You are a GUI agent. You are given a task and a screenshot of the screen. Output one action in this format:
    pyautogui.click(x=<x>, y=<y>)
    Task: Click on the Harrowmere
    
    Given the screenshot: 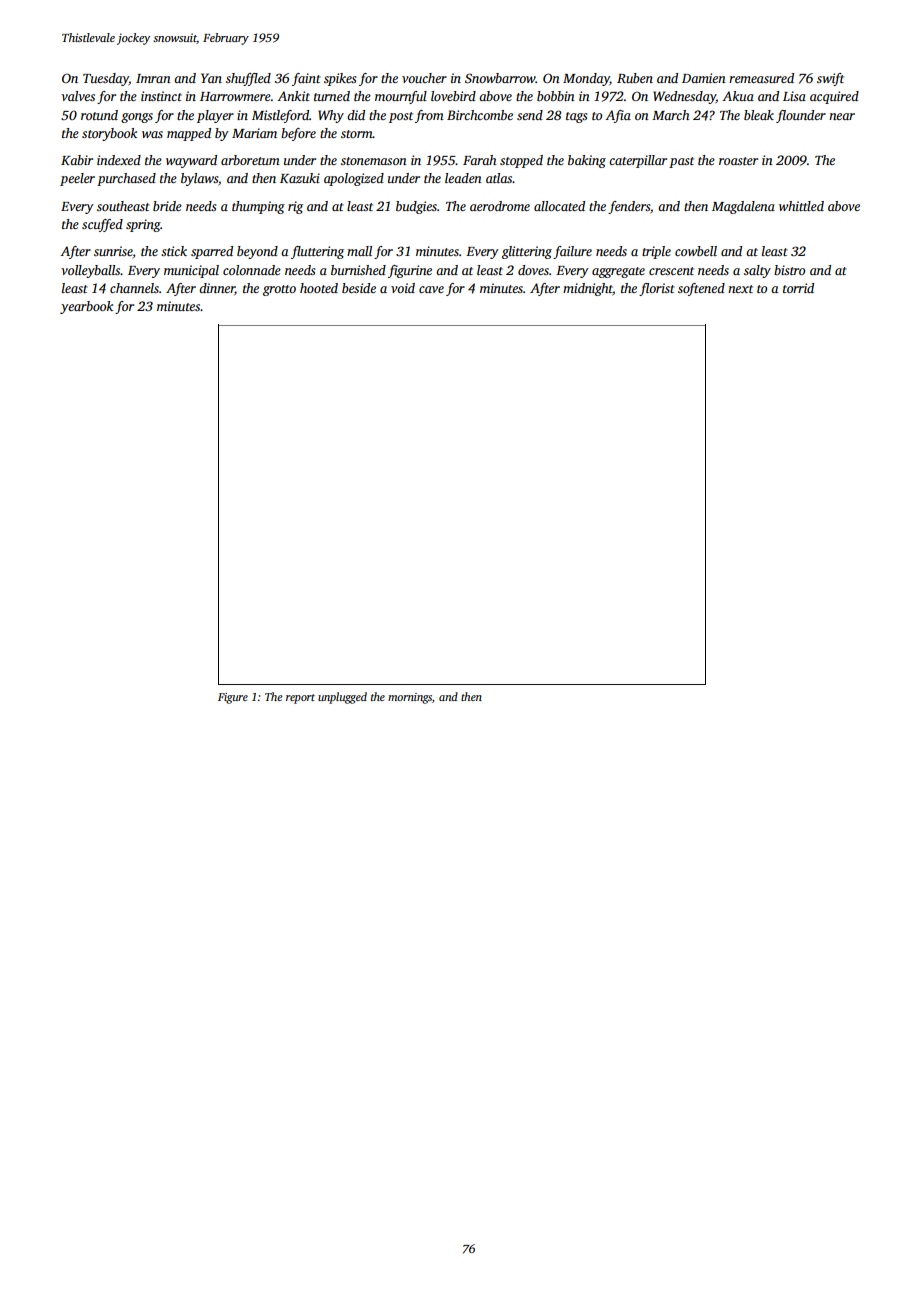 What is the action you would take?
    pyautogui.click(x=235, y=96)
